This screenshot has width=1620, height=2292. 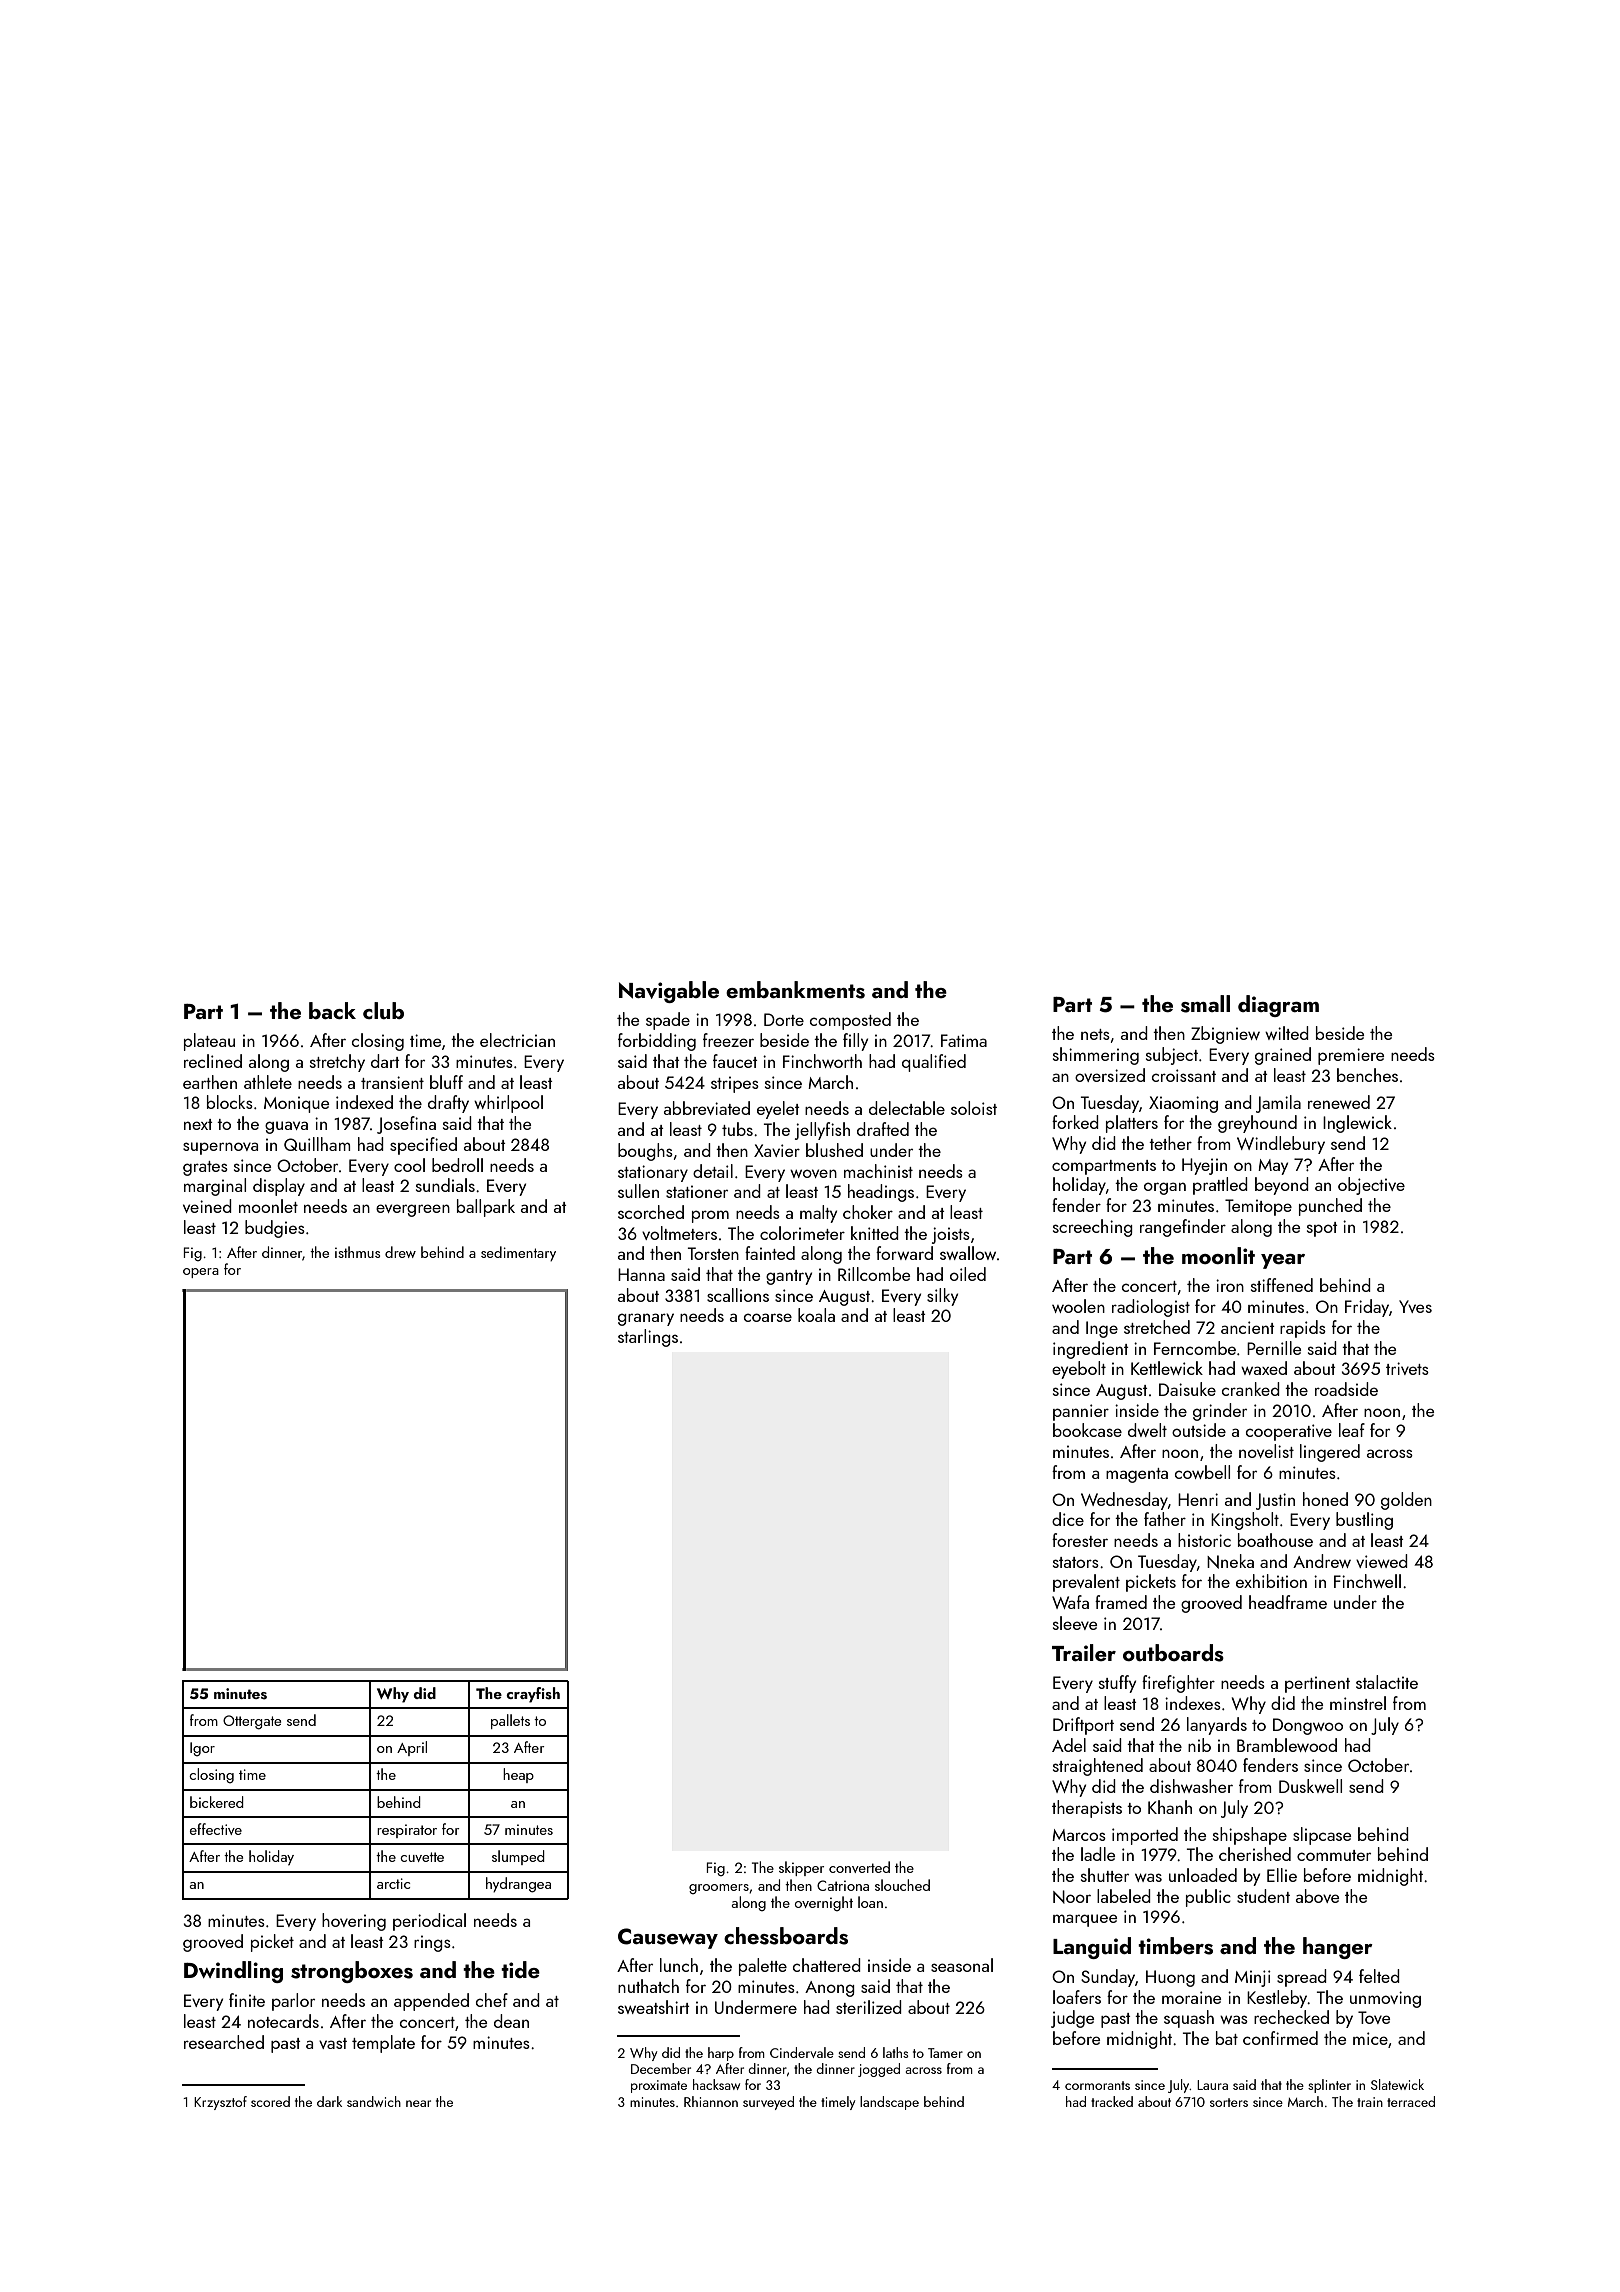 What do you see at coordinates (1382, 1561) in the screenshot?
I see `viewed` at bounding box center [1382, 1561].
